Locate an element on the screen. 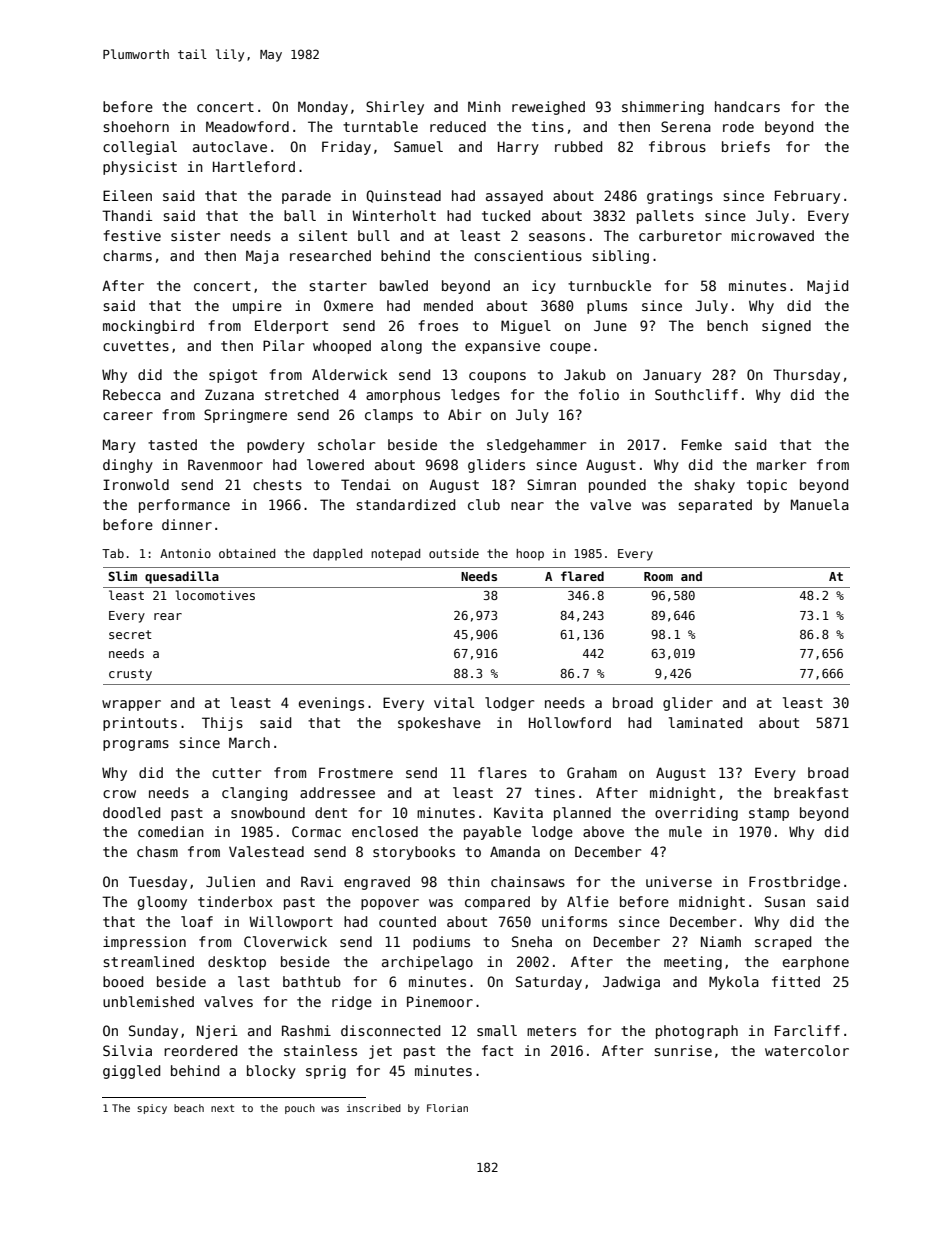 This screenshot has height=1233, width=952. Monday is located at coordinates (323, 108).
